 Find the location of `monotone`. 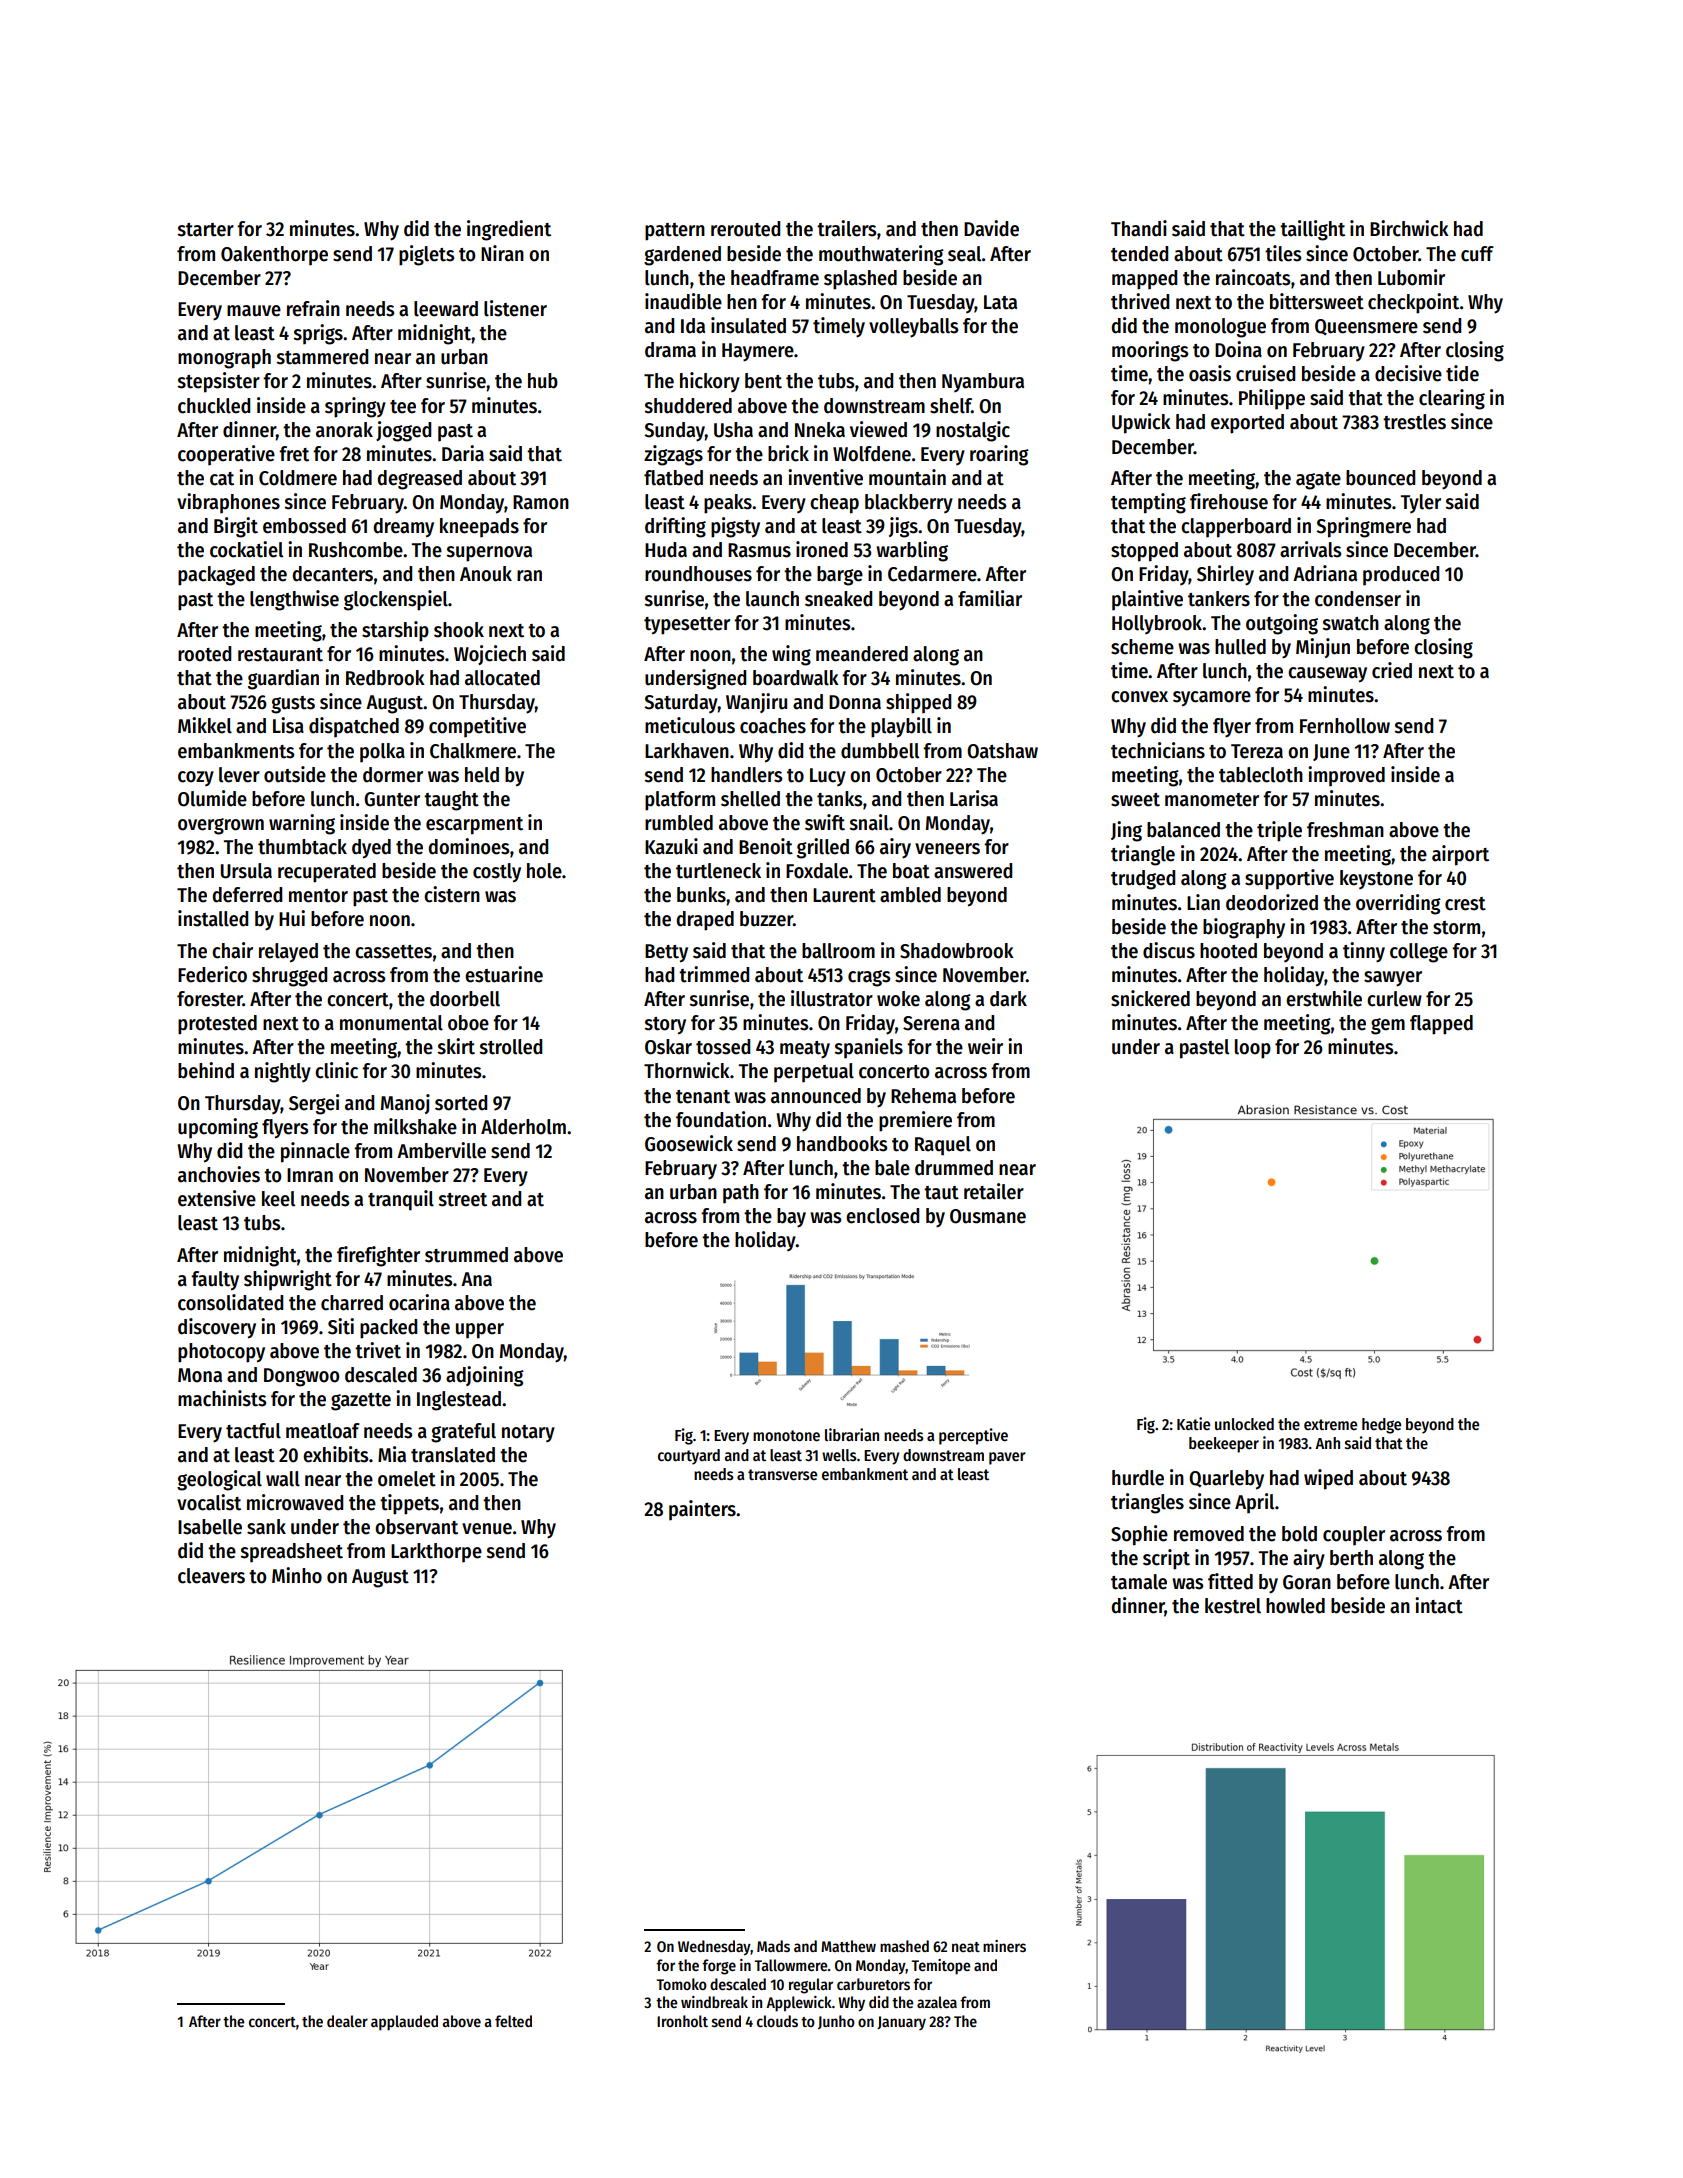

monotone is located at coordinates (786, 1436).
